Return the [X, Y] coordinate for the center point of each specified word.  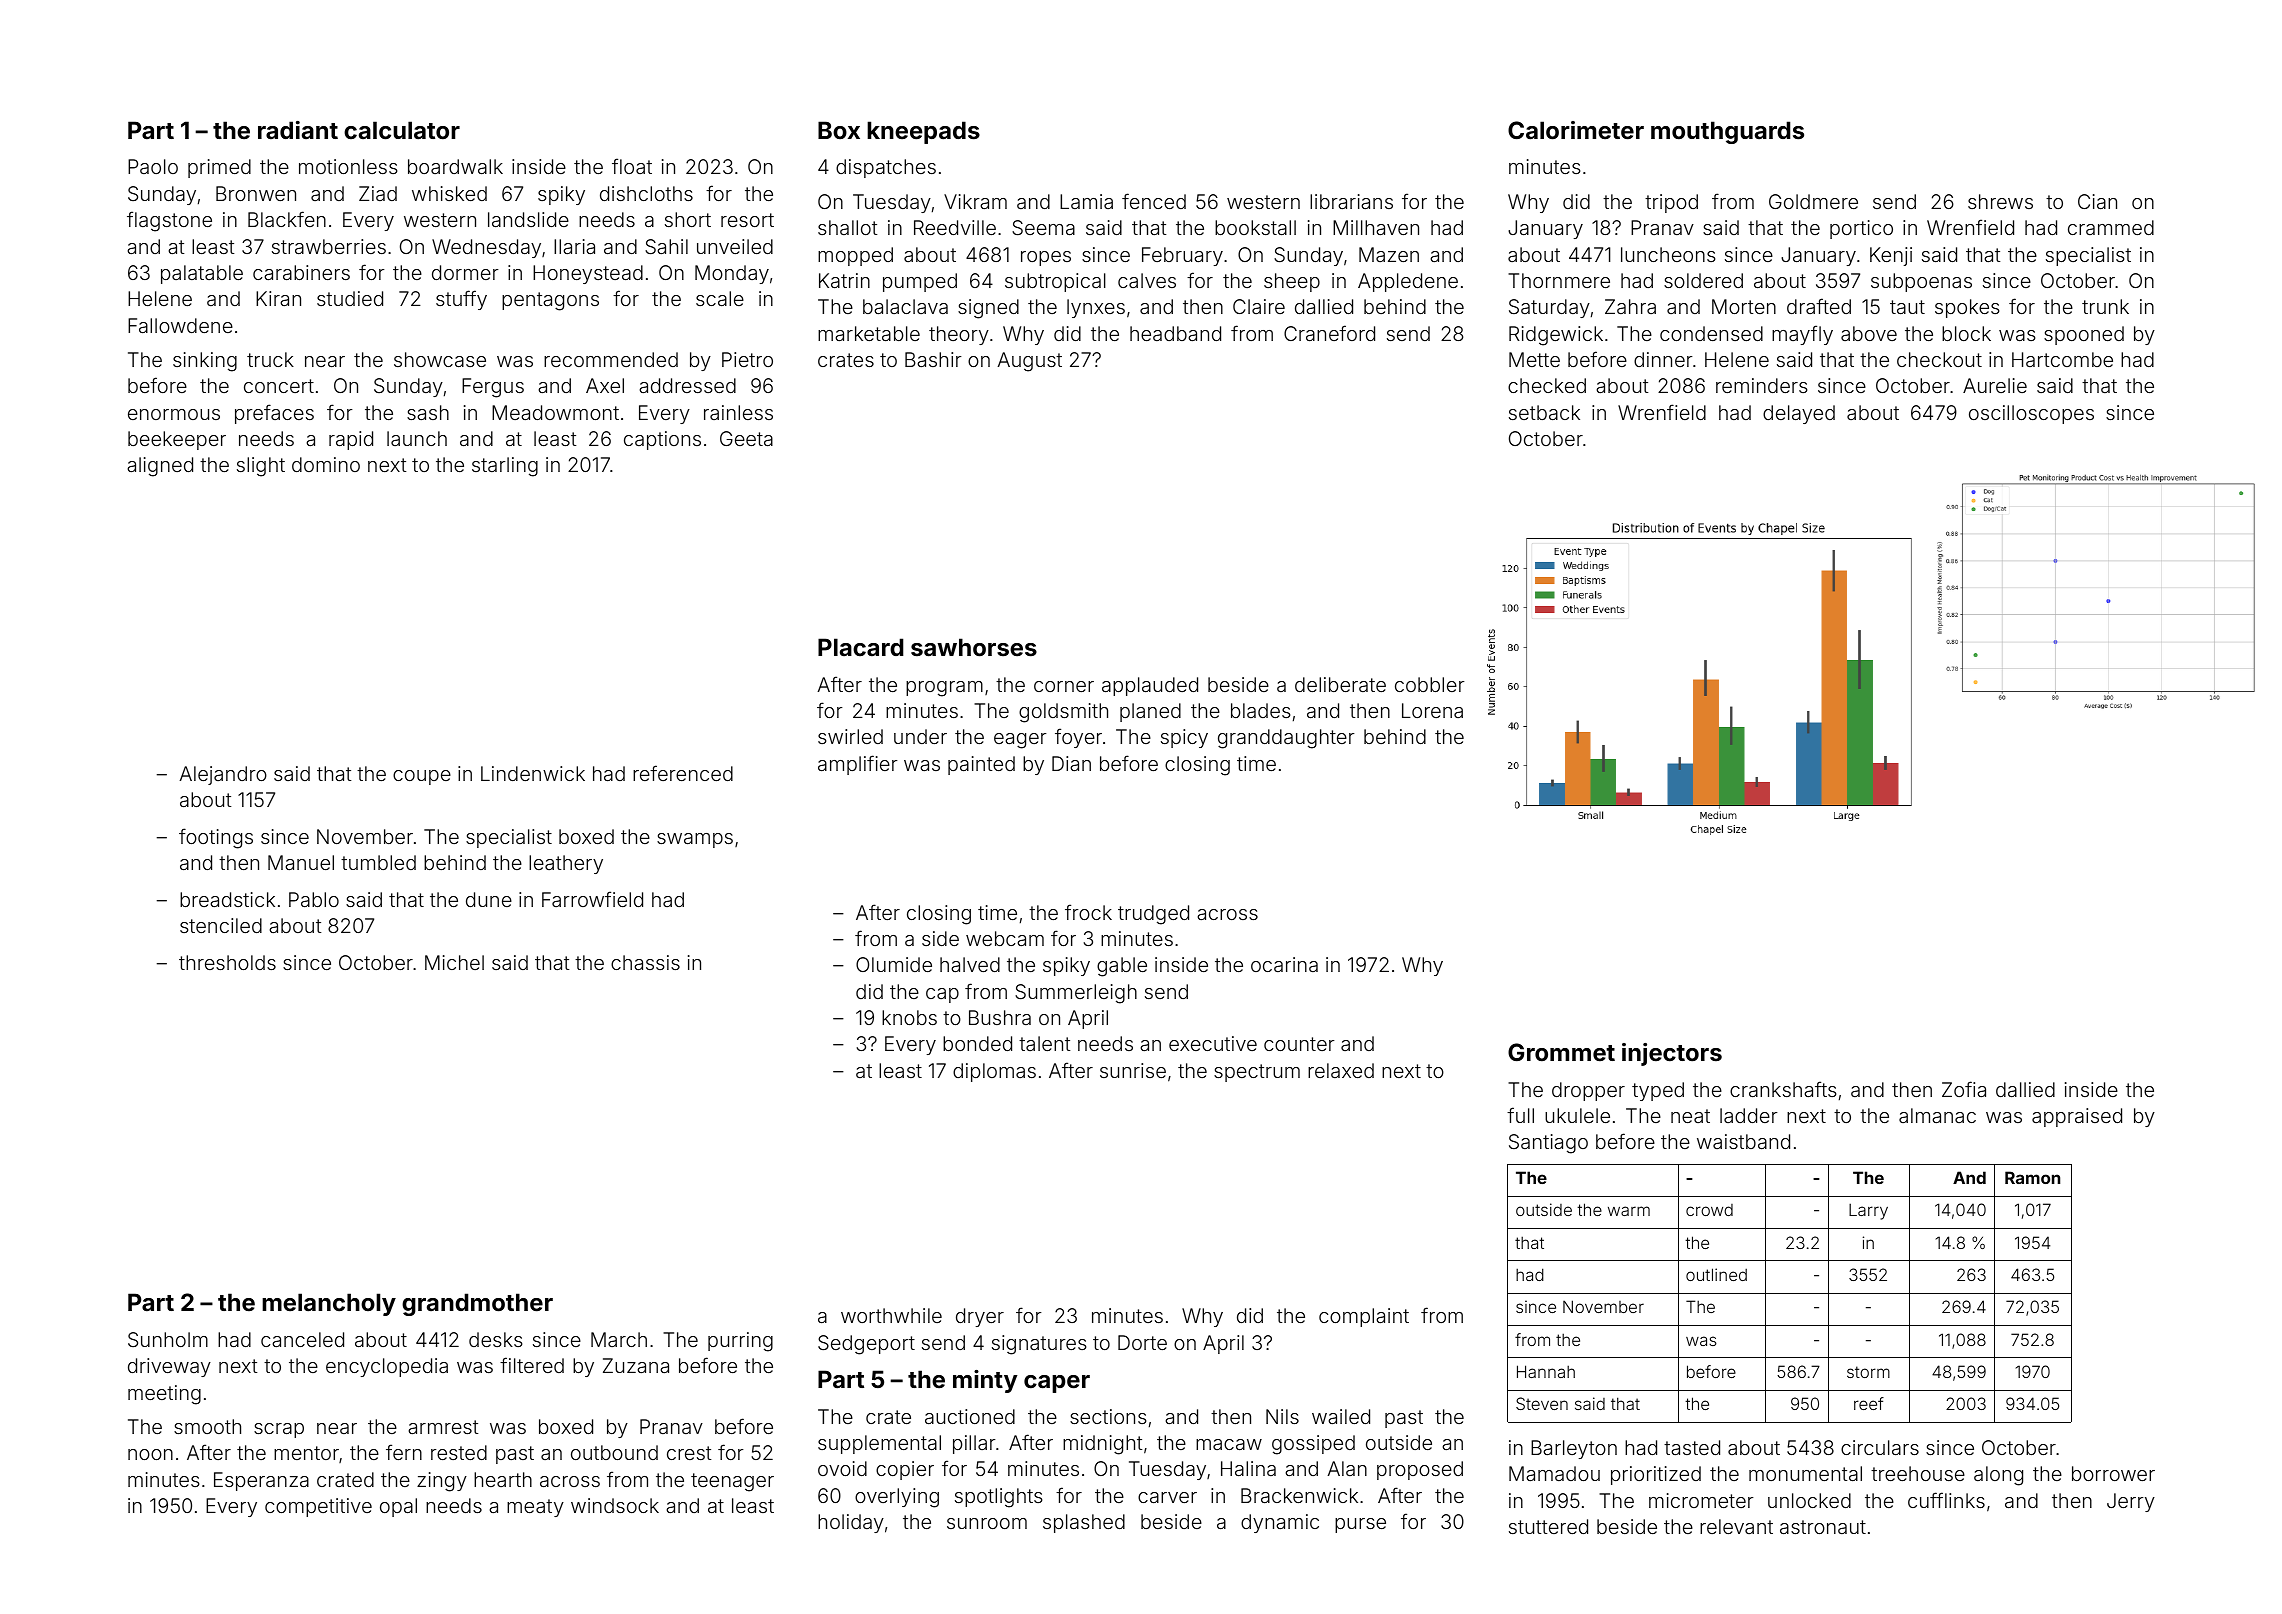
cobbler [1430, 684]
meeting [164, 1395]
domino [326, 464]
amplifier [858, 765]
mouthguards [1727, 132]
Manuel [301, 862]
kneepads [923, 132]
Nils [1282, 1416]
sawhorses [974, 647]
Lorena [1432, 710]
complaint [1364, 1317]
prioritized [1656, 1475]
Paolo [153, 166]
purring [740, 1342]
